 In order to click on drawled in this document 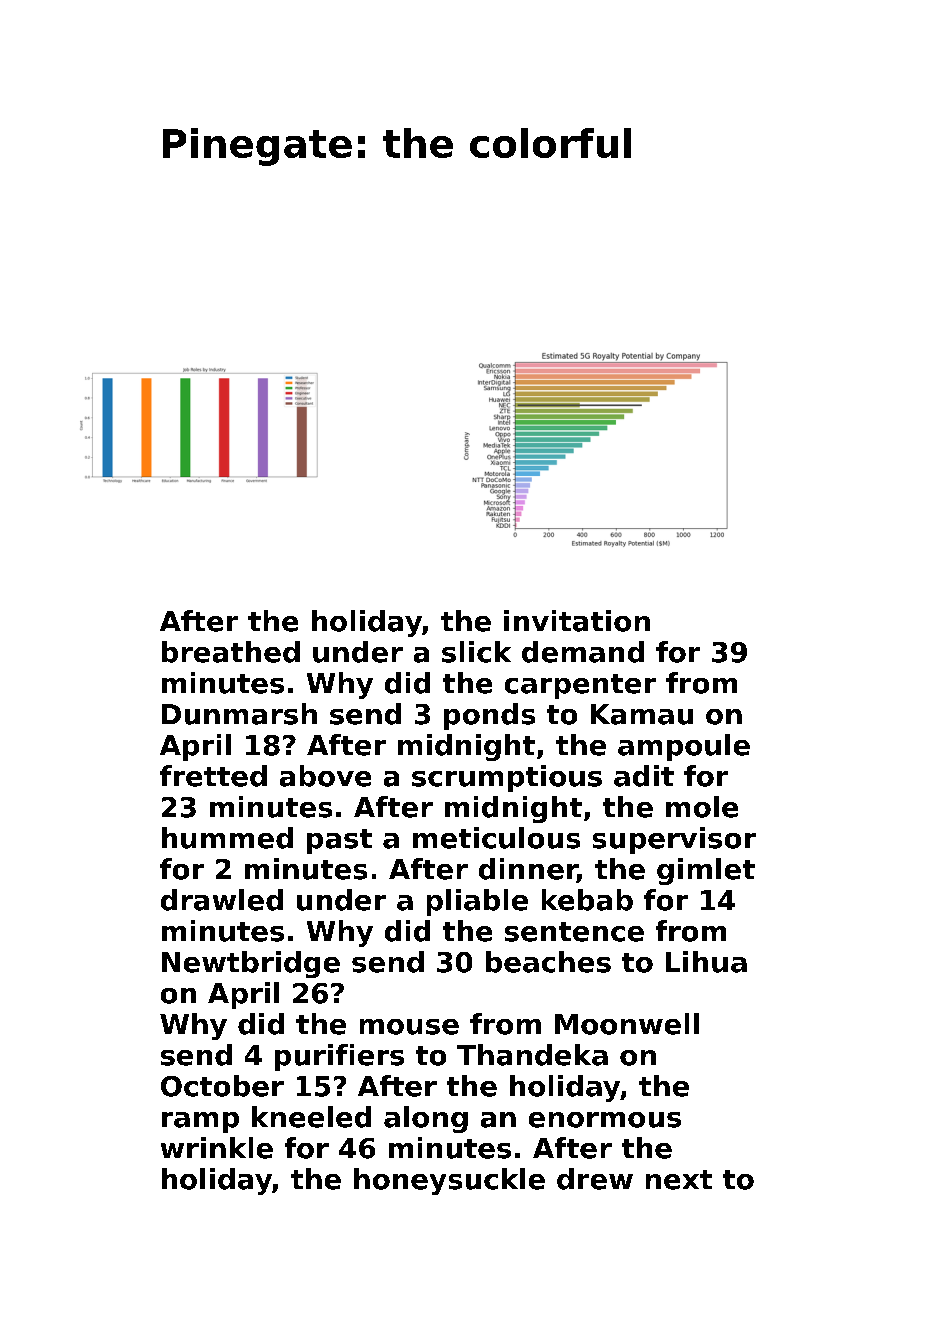, I will do `click(222, 900)`.
